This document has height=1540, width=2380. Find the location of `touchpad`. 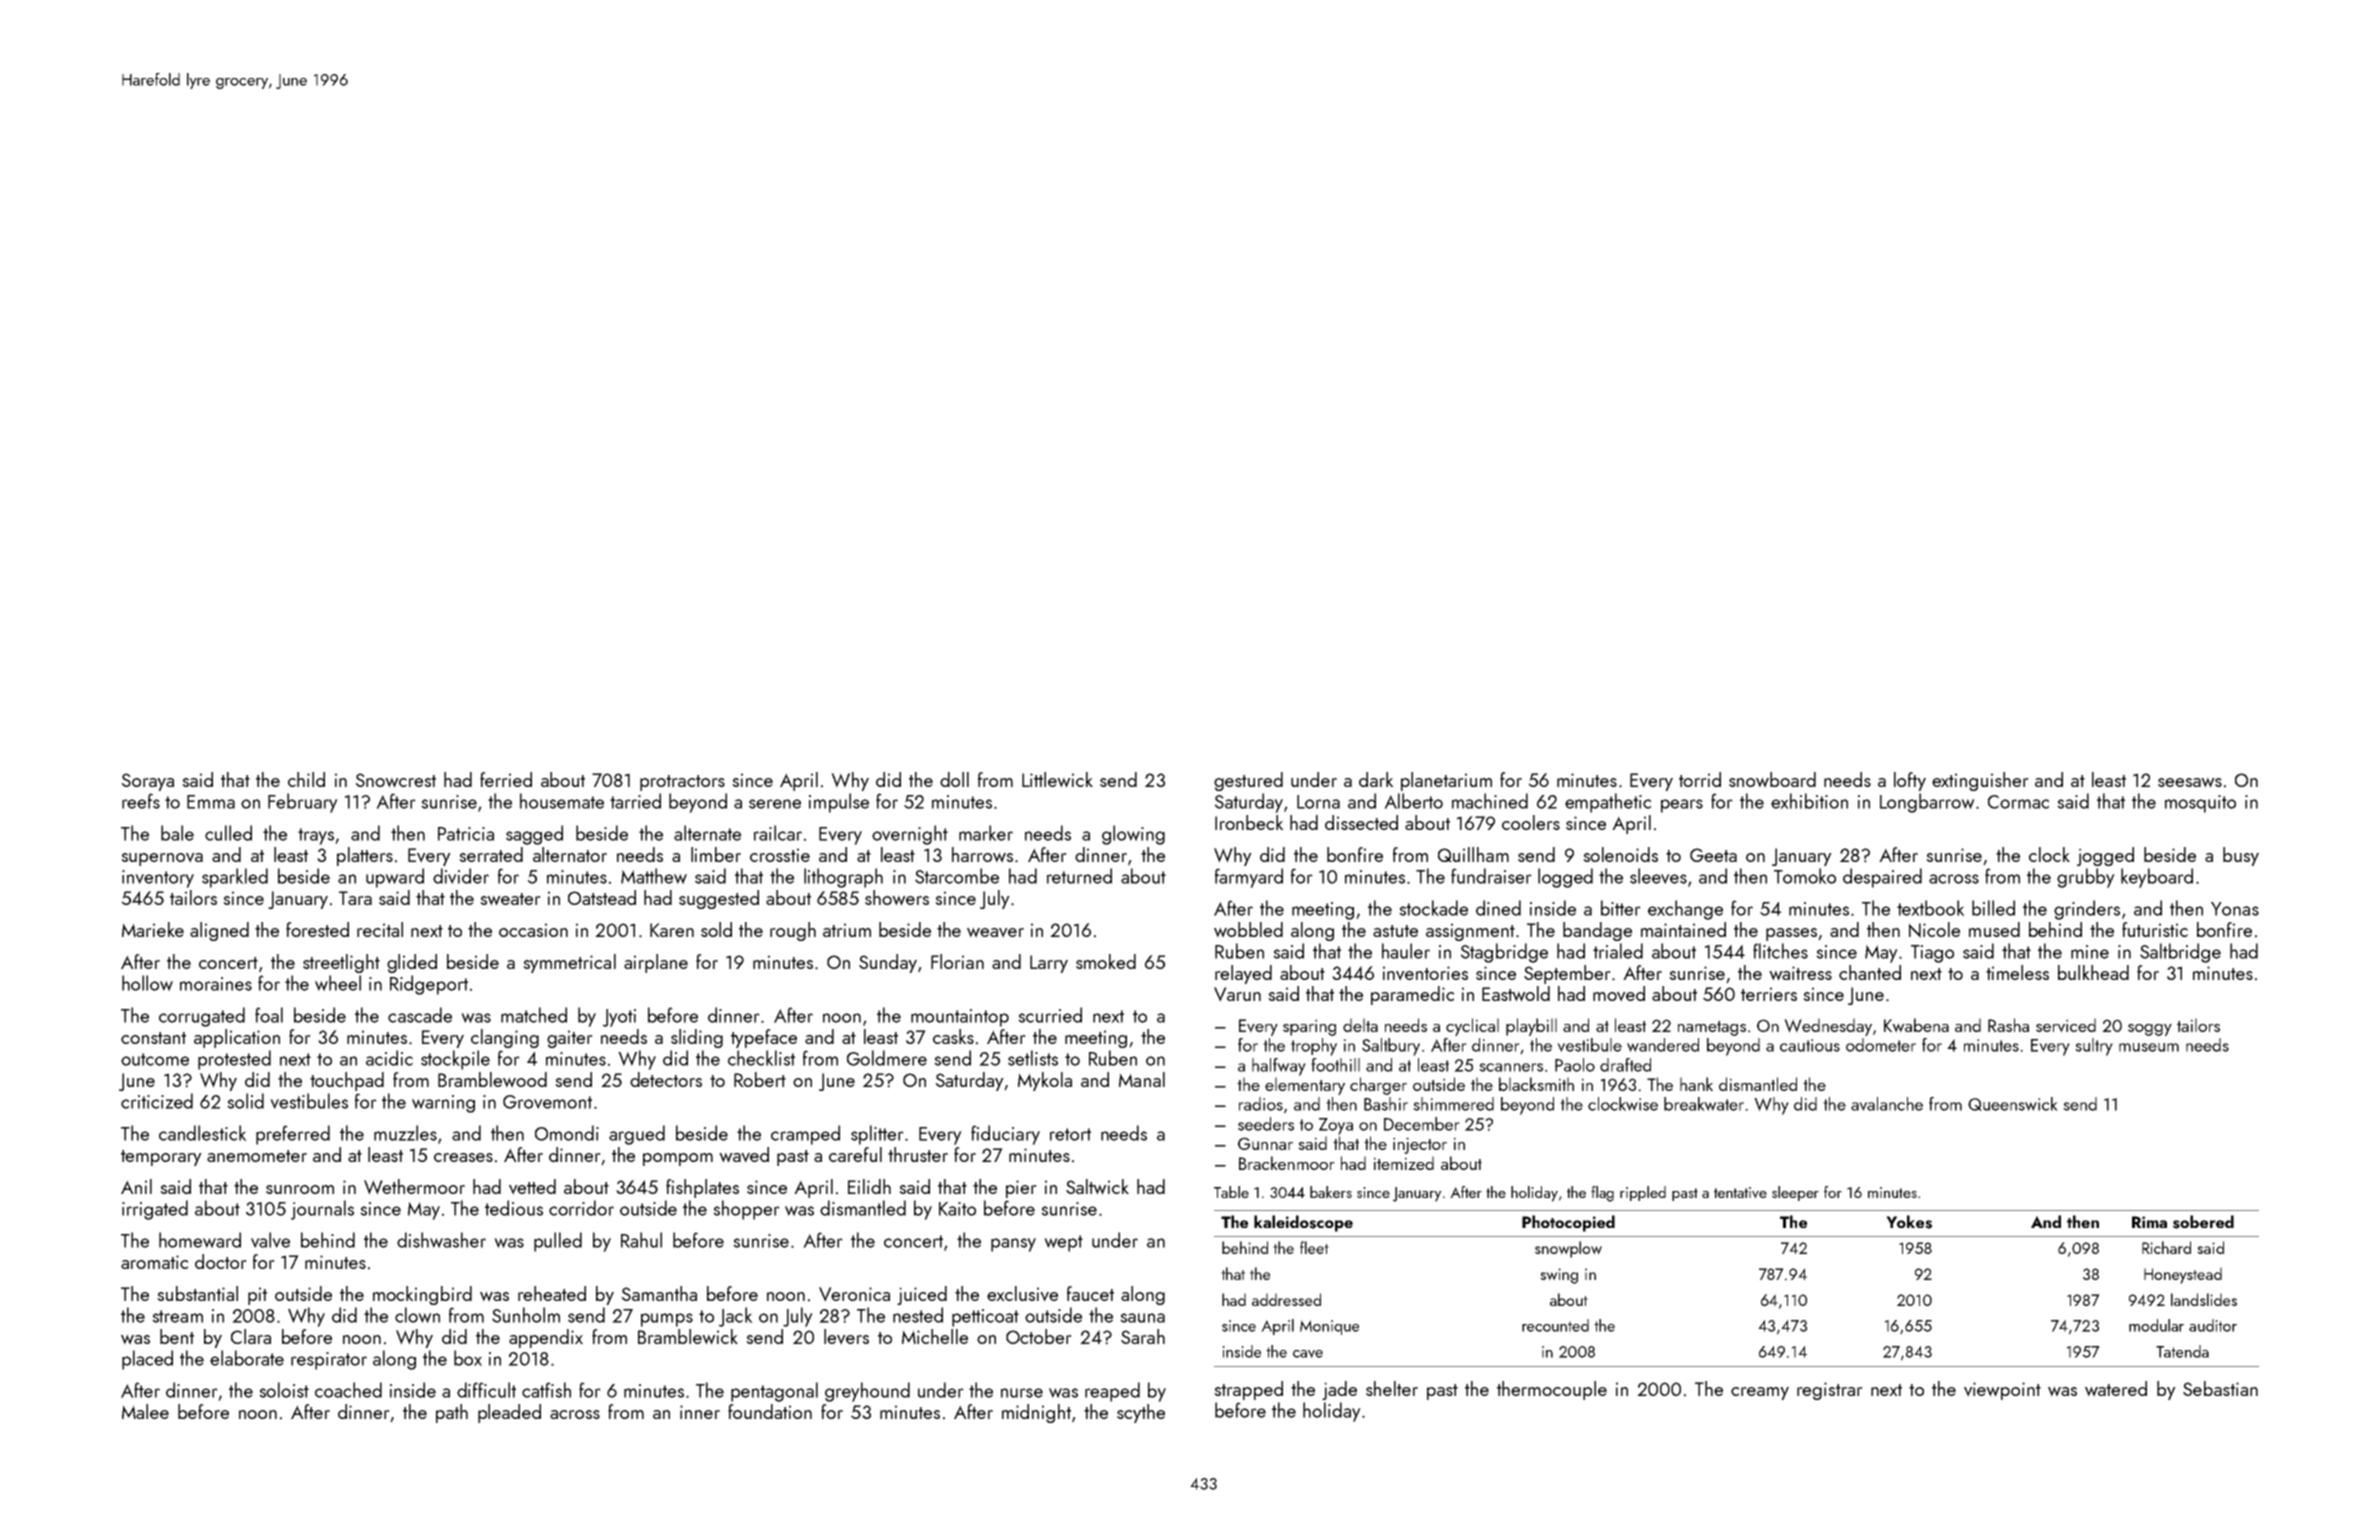

touchpad is located at coordinates (347, 1081).
